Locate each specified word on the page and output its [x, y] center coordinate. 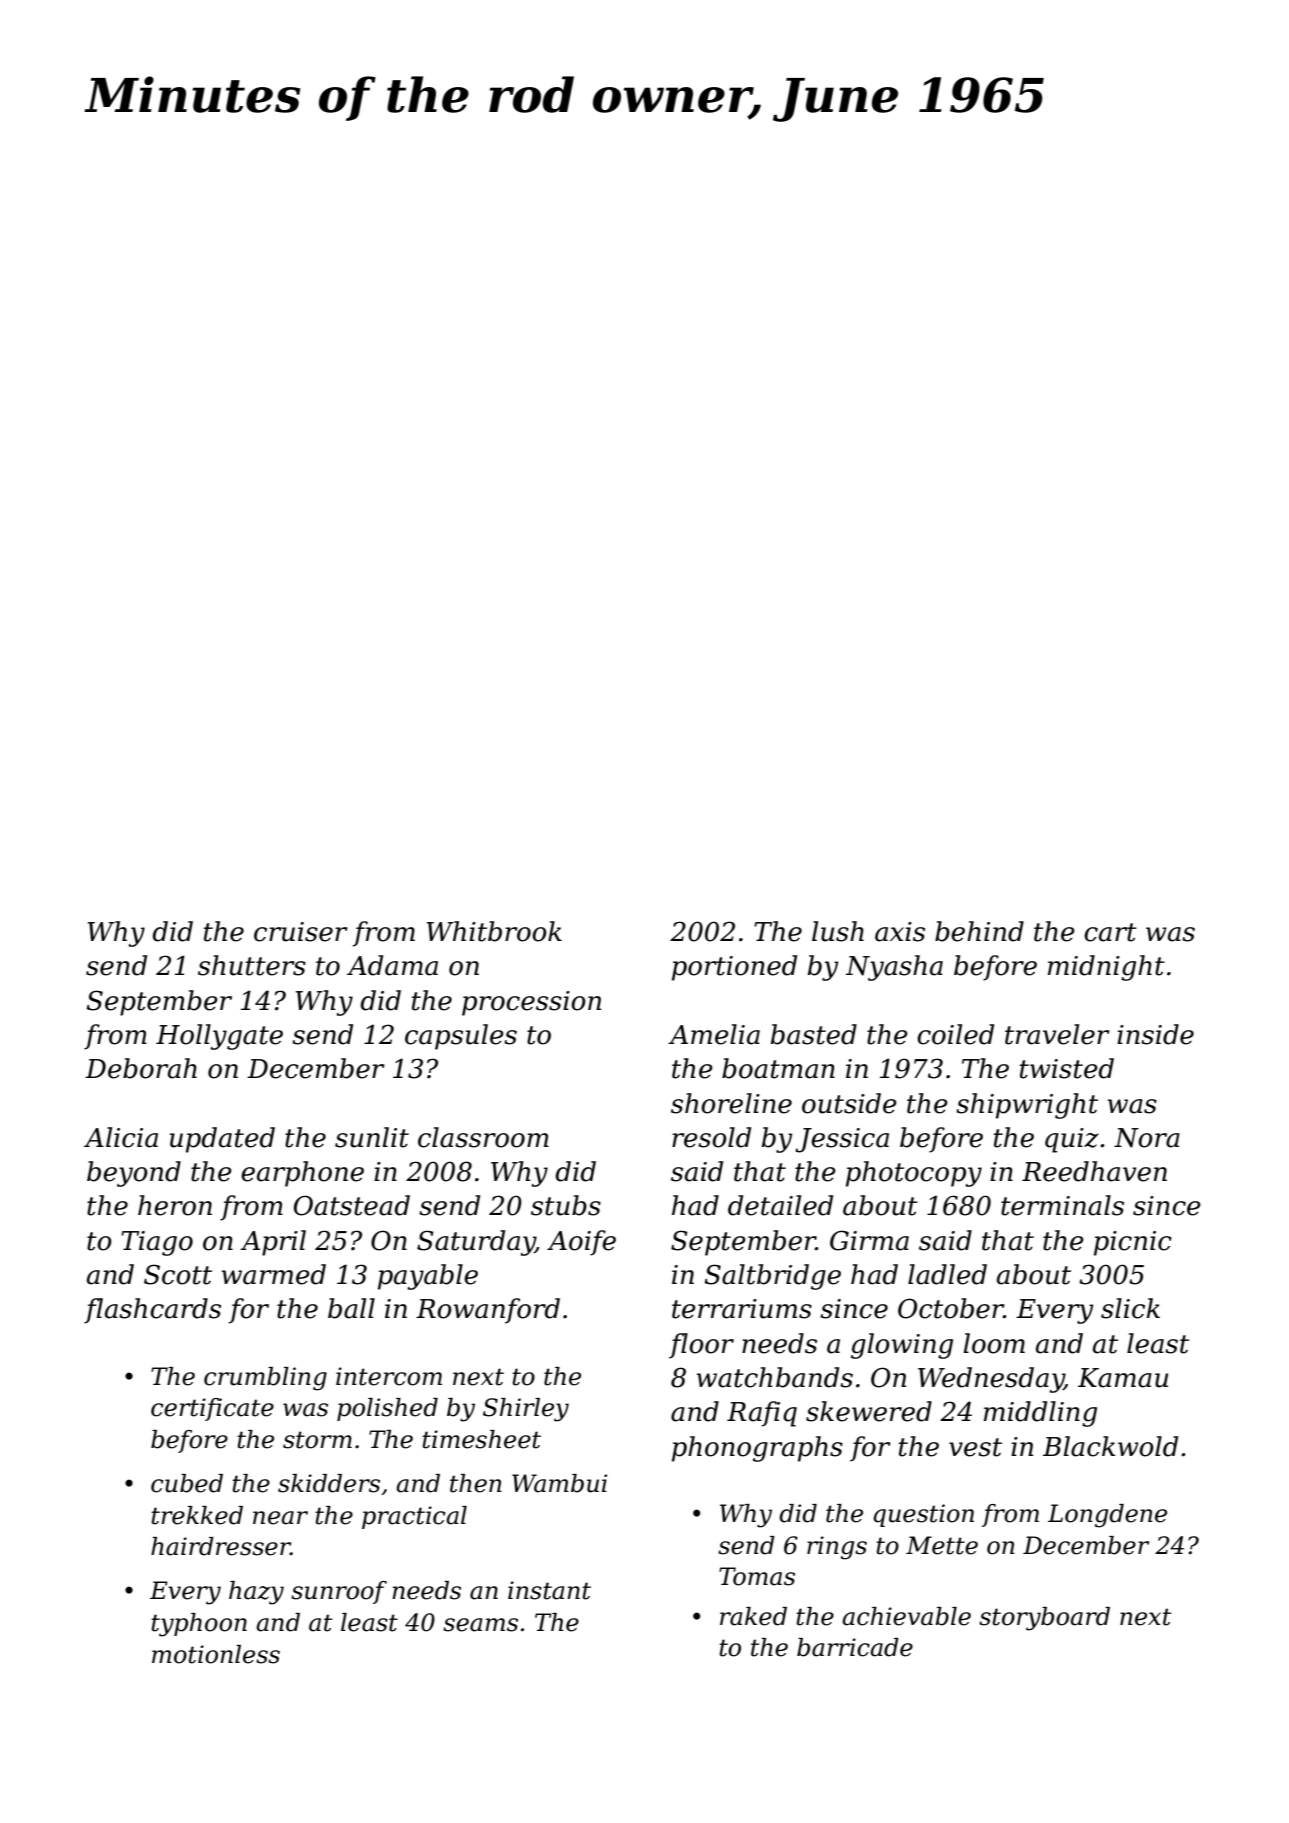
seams [480, 1625]
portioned [734, 968]
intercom [389, 1376]
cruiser [301, 932]
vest [975, 1447]
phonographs [757, 1449]
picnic [1133, 1243]
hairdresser [221, 1546]
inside [1155, 1034]
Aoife [581, 1243]
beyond [134, 1174]
